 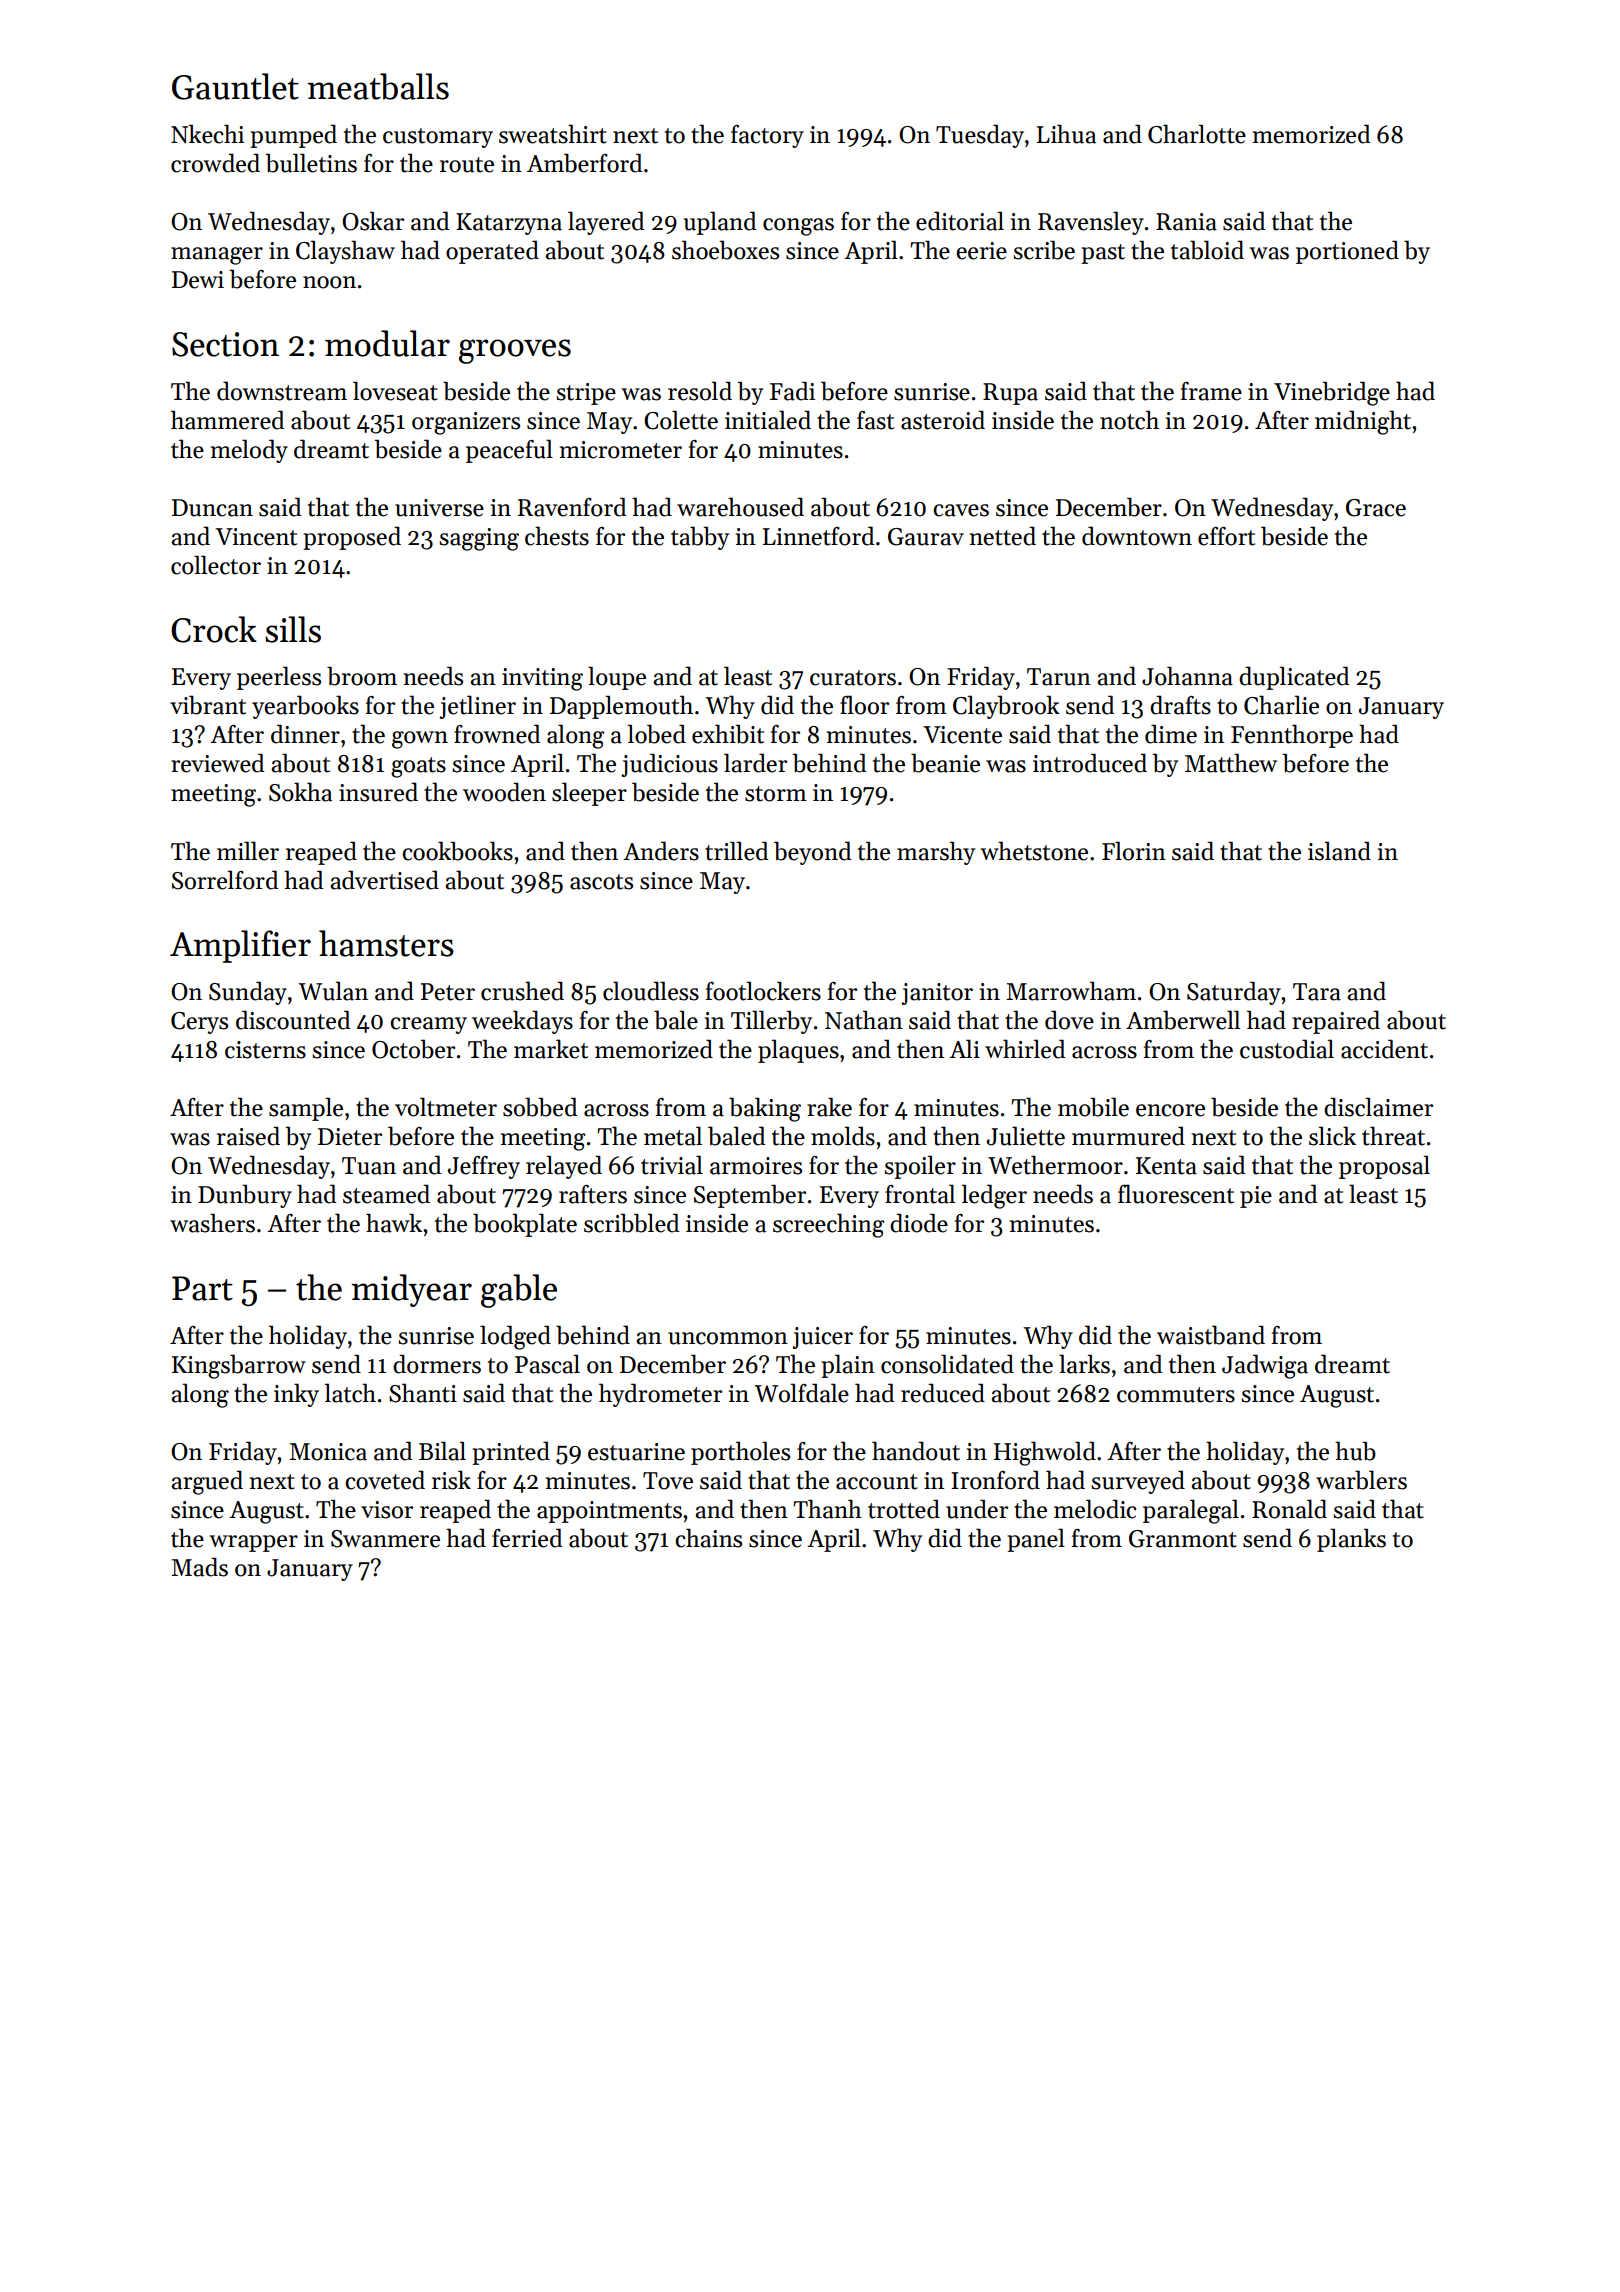 I want to click on marshy, so click(x=936, y=853).
